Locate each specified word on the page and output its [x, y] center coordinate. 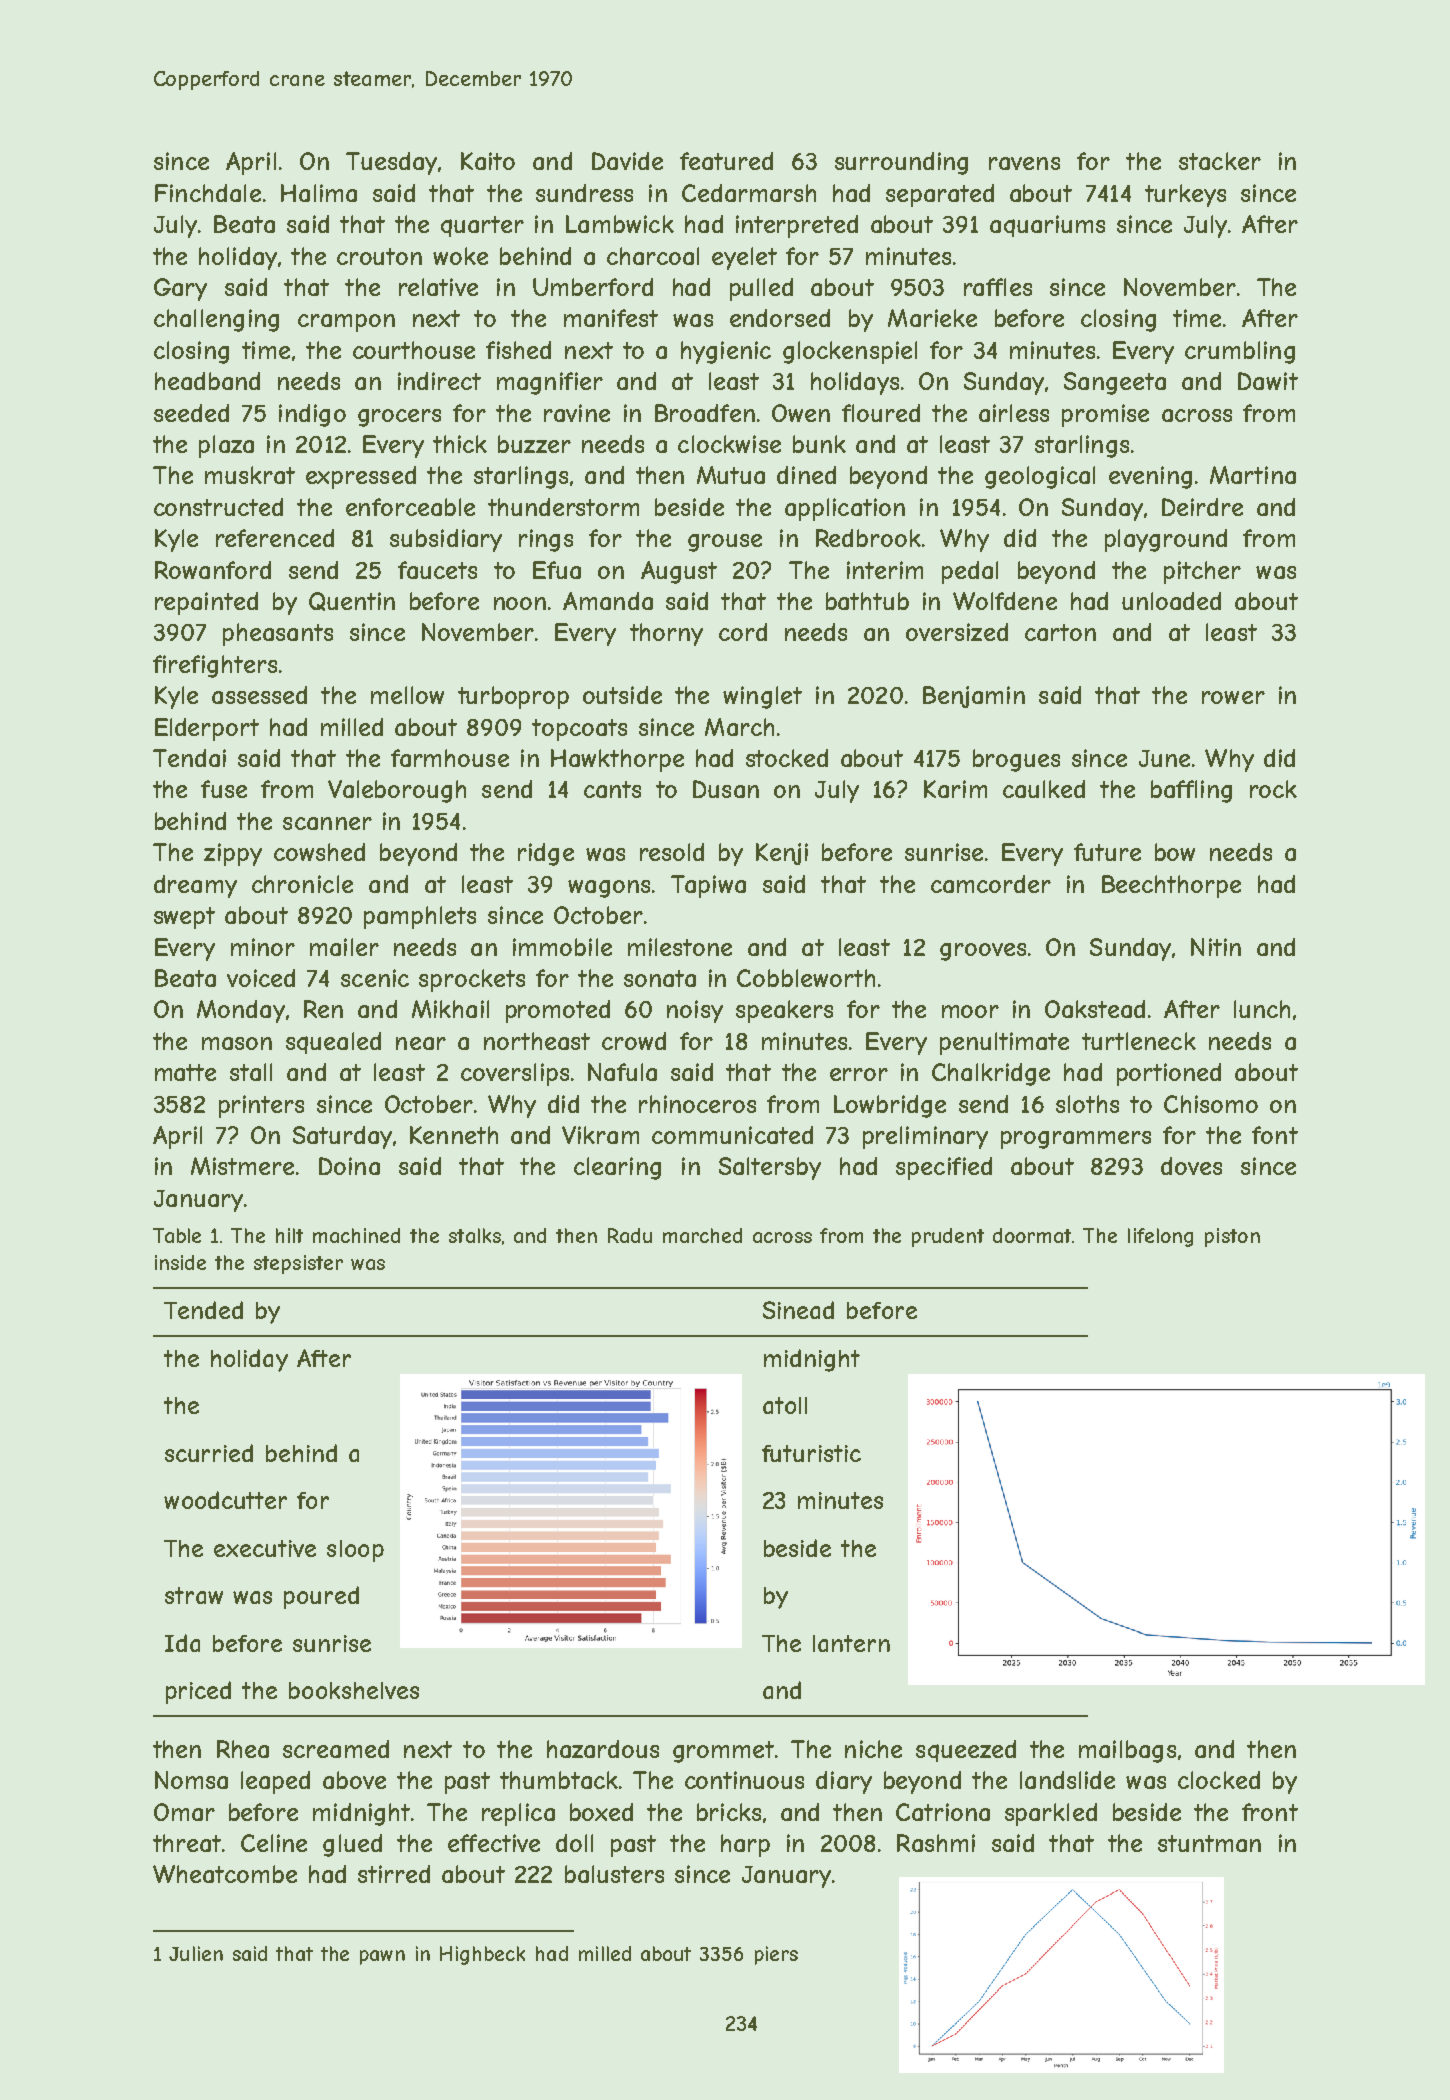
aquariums [1047, 226]
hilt [289, 1235]
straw [194, 1595]
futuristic [811, 1453]
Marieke [932, 318]
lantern [851, 1643]
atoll [785, 1405]
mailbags [1127, 1751]
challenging [216, 320]
